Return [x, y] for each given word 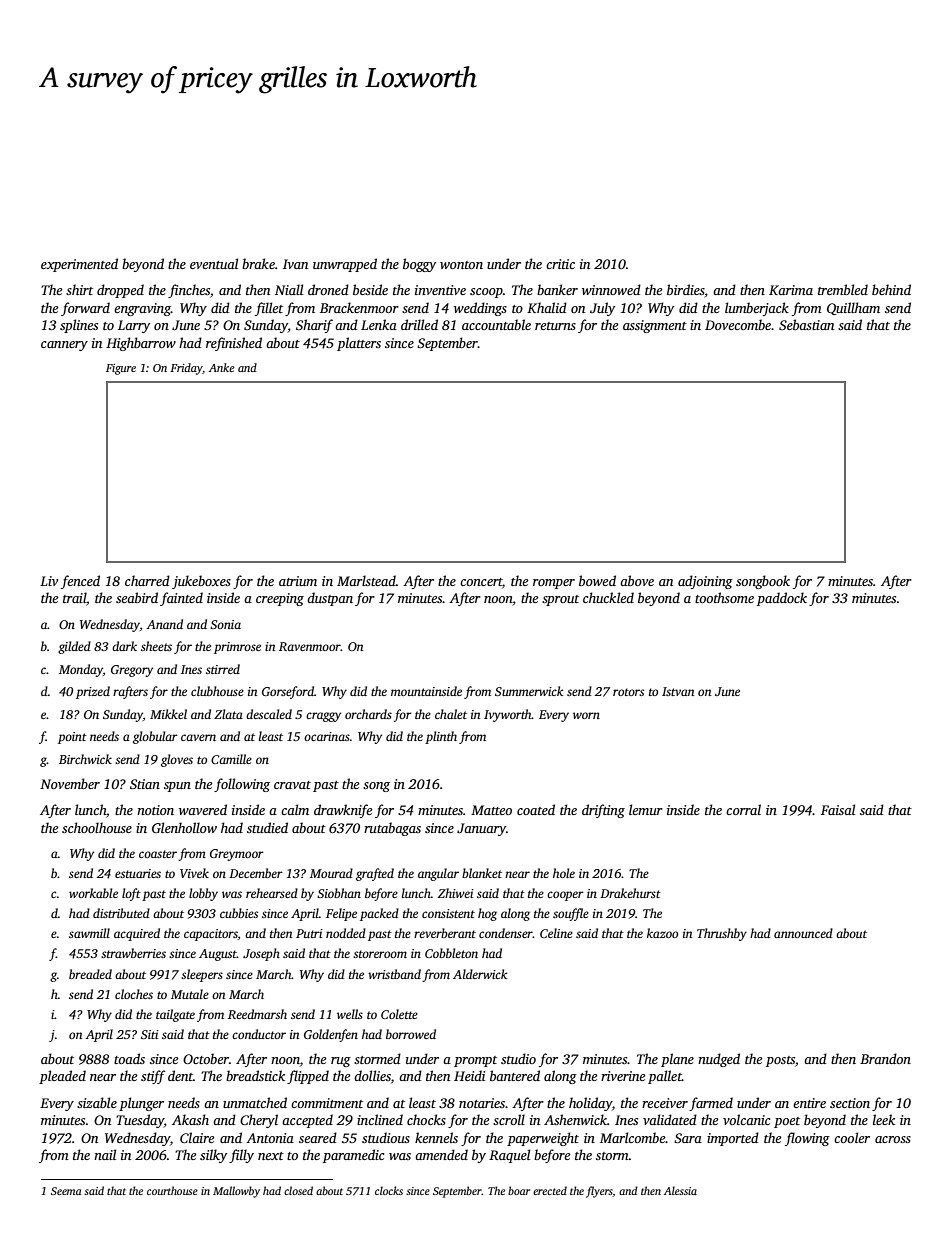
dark [124, 646]
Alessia [680, 1190]
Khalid [547, 307]
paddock [782, 599]
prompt [475, 1061]
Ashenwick [575, 1119]
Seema [66, 1191]
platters [359, 344]
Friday [186, 369]
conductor [259, 1034]
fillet [269, 309]
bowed [597, 580]
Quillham [853, 308]
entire [809, 1103]
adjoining [705, 582]
